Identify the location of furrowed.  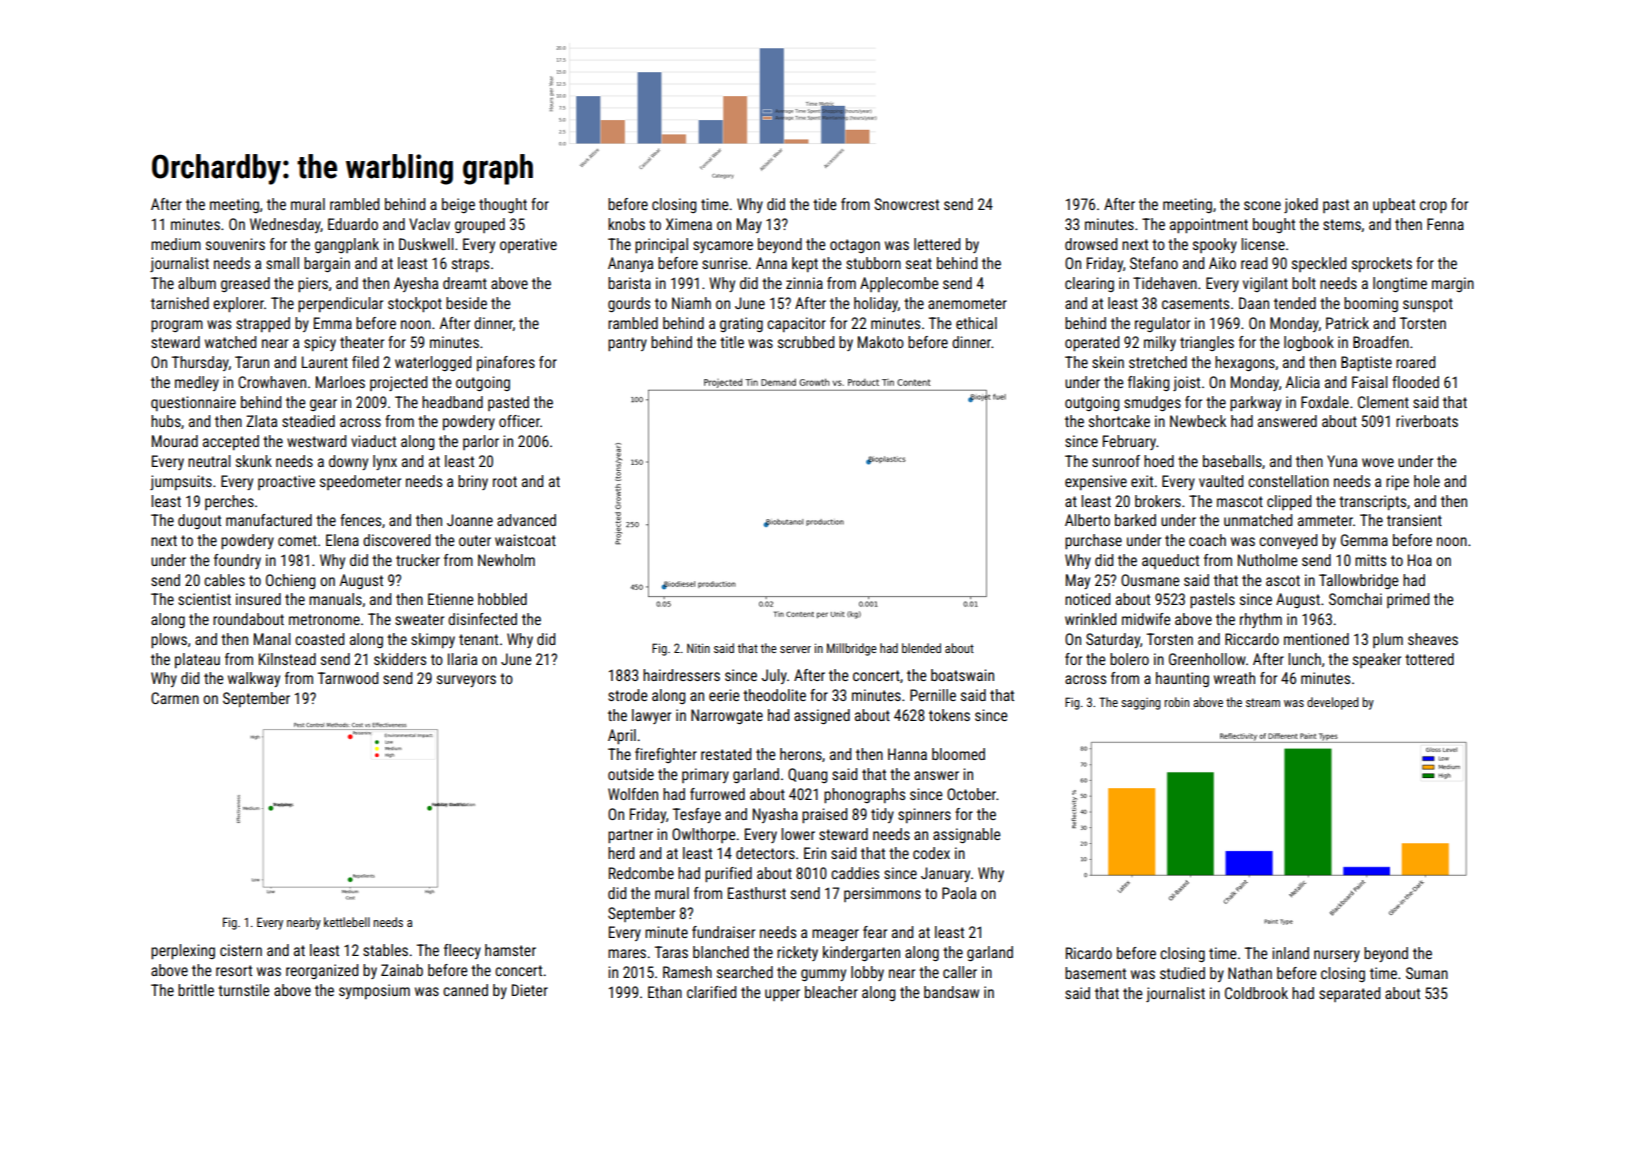
(717, 794).
